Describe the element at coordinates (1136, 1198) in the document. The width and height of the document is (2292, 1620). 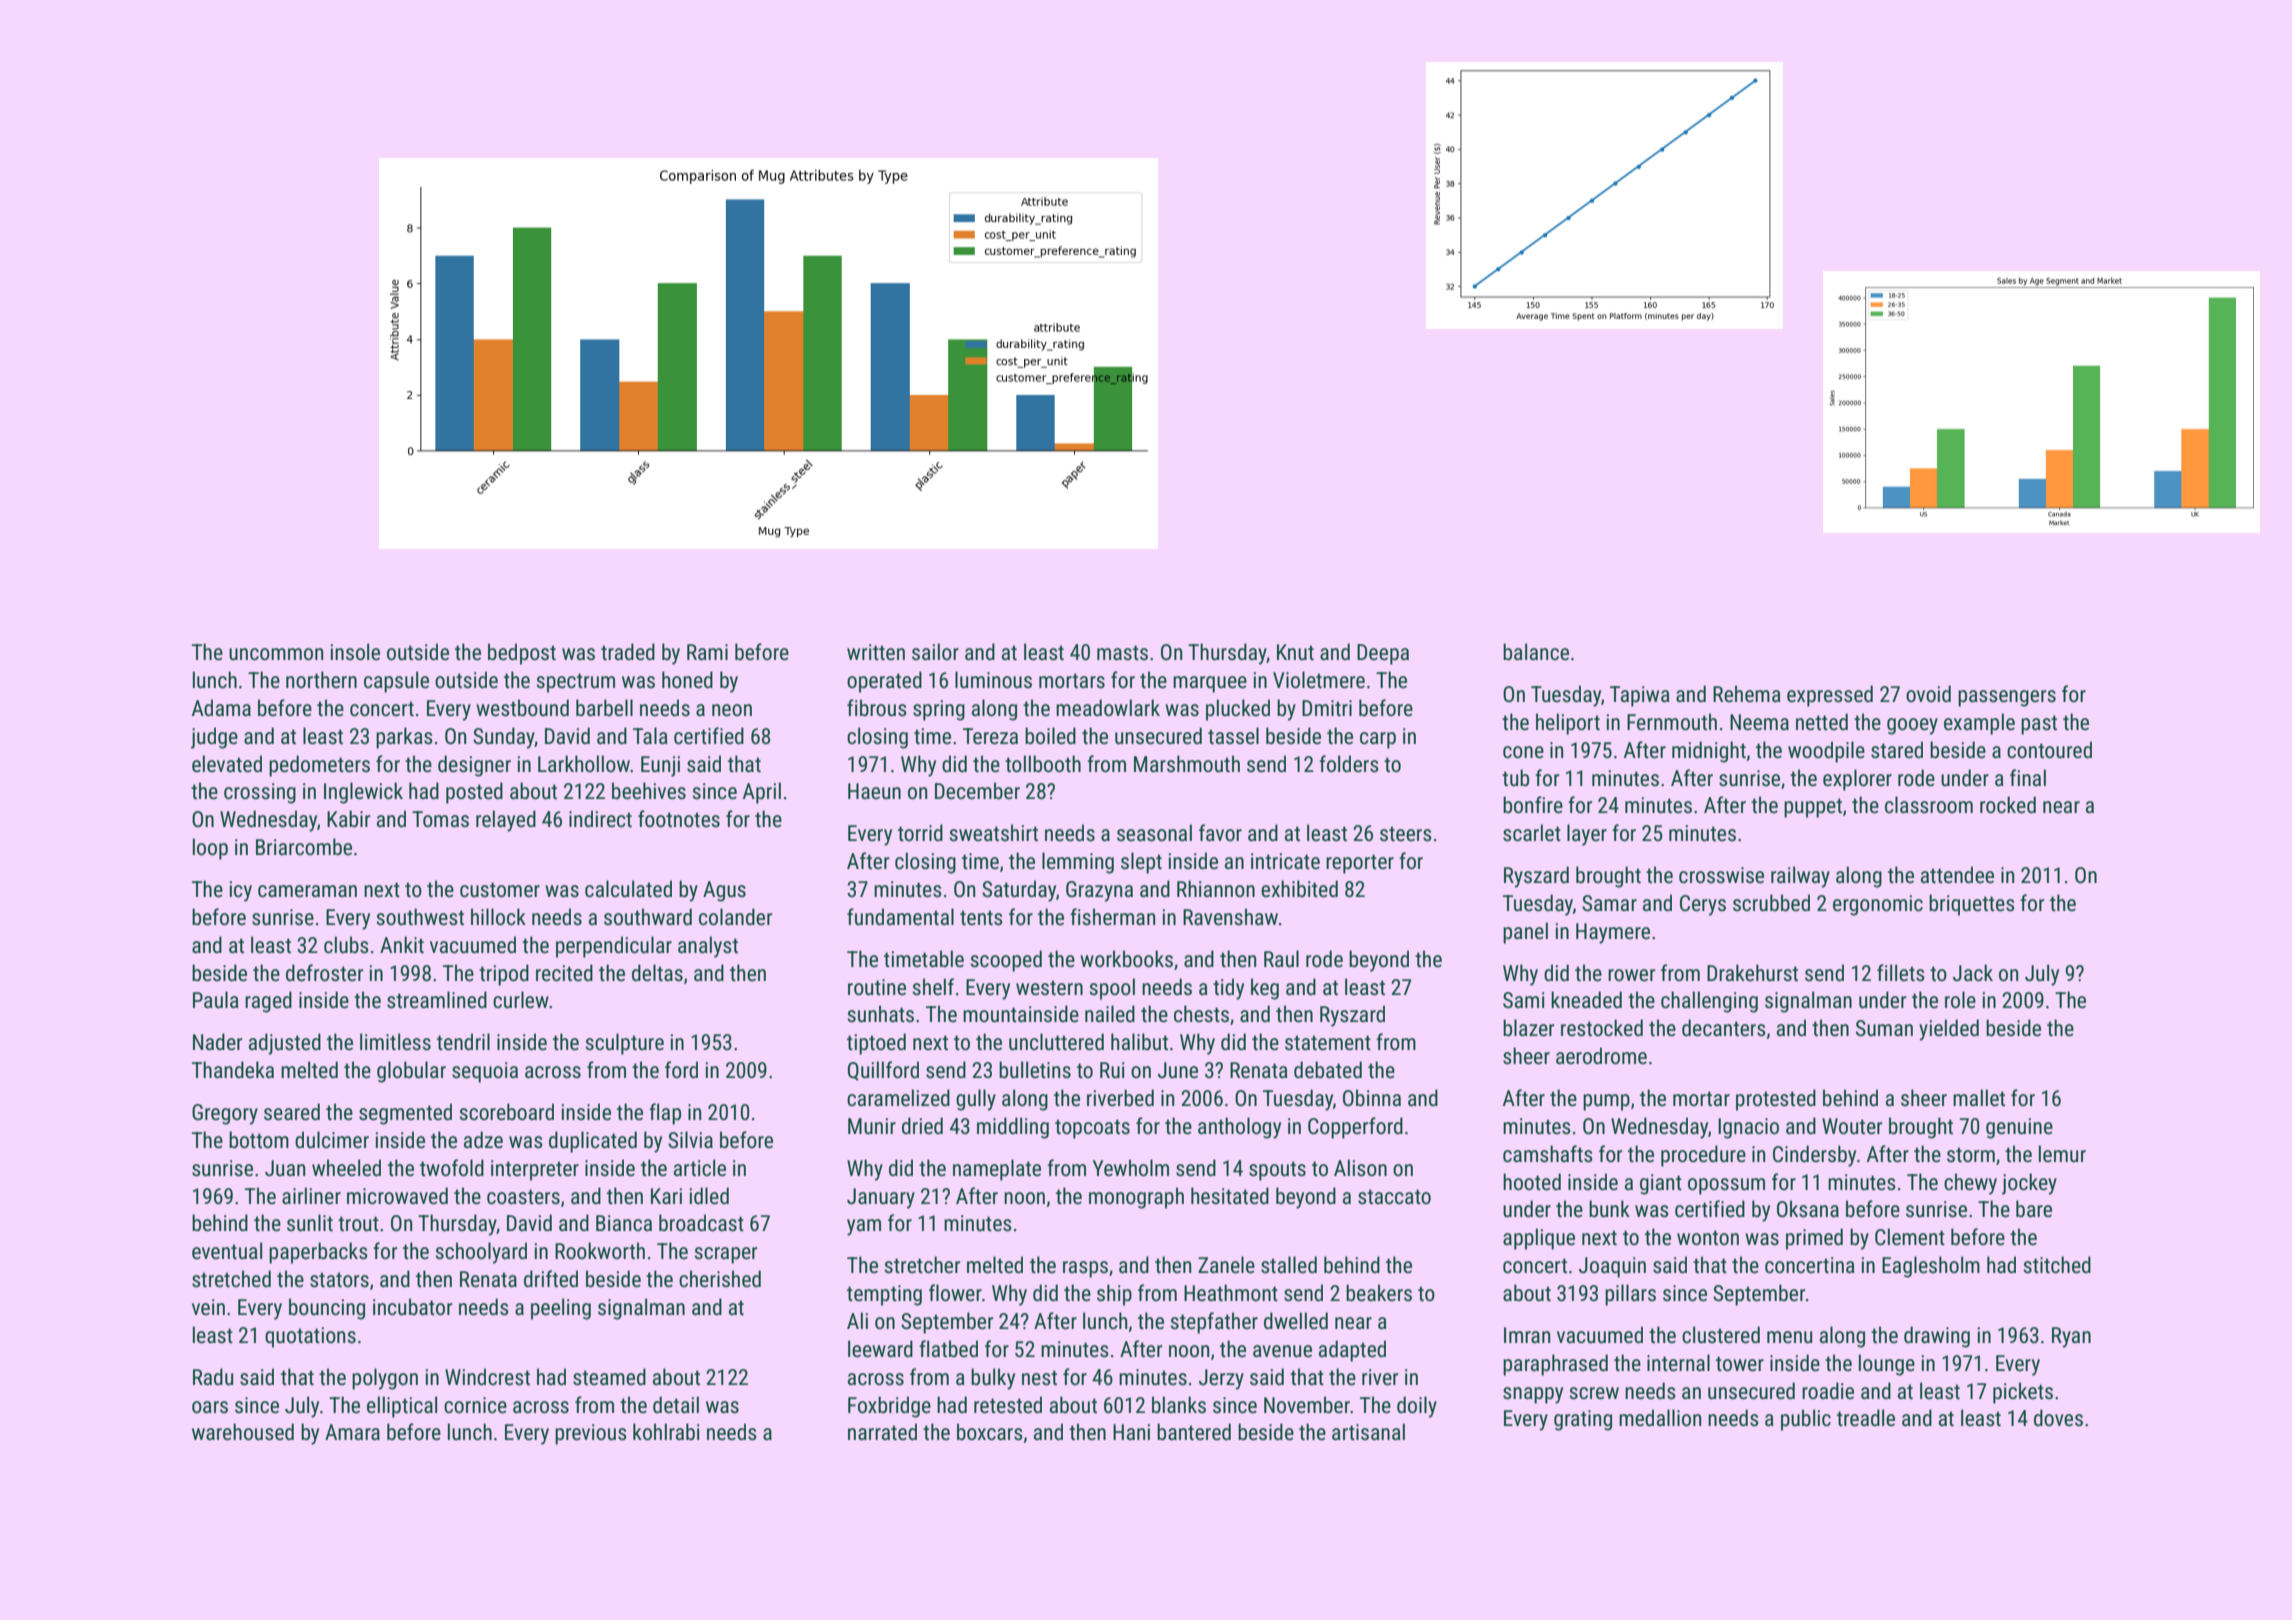
I see `monograph` at that location.
